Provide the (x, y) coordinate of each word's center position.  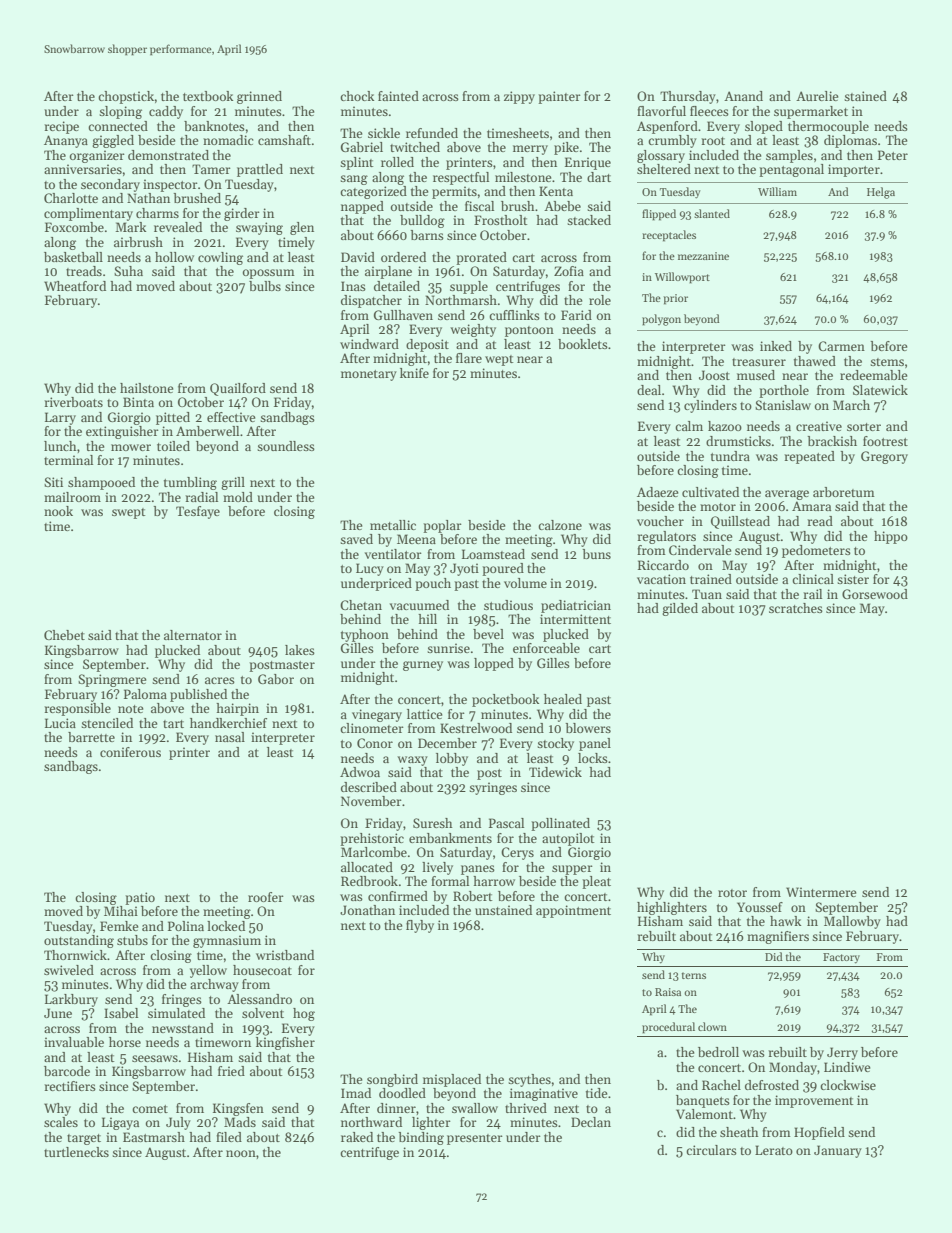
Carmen (841, 346)
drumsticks (738, 441)
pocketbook (505, 700)
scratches (796, 608)
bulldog (422, 221)
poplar (442, 526)
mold (238, 497)
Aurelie (817, 96)
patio (140, 898)
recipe (61, 127)
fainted (398, 96)
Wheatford (75, 286)
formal (450, 881)
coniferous (130, 752)
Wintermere (821, 892)
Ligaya (120, 1123)
